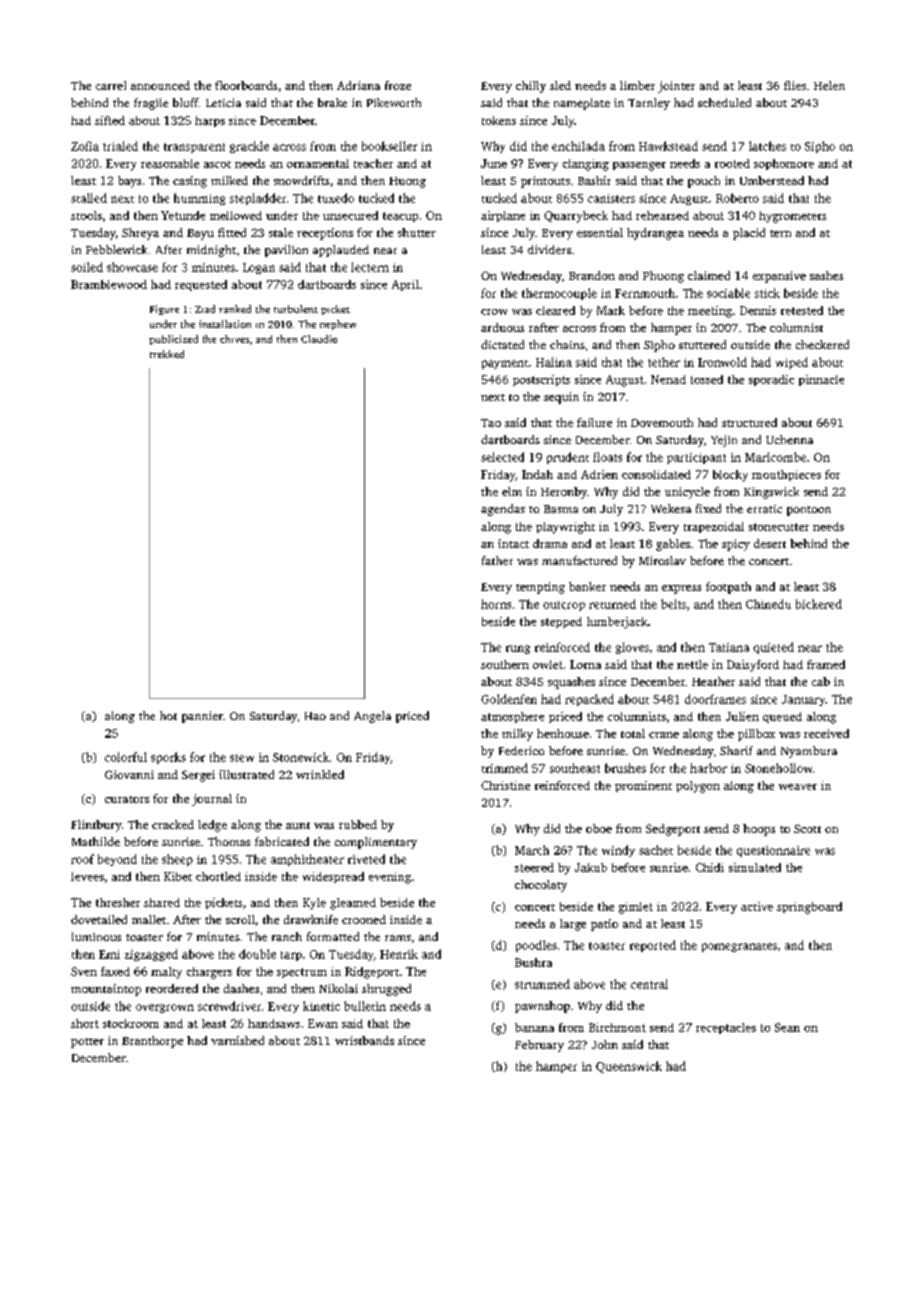  I want to click on Adriana, so click(358, 85).
